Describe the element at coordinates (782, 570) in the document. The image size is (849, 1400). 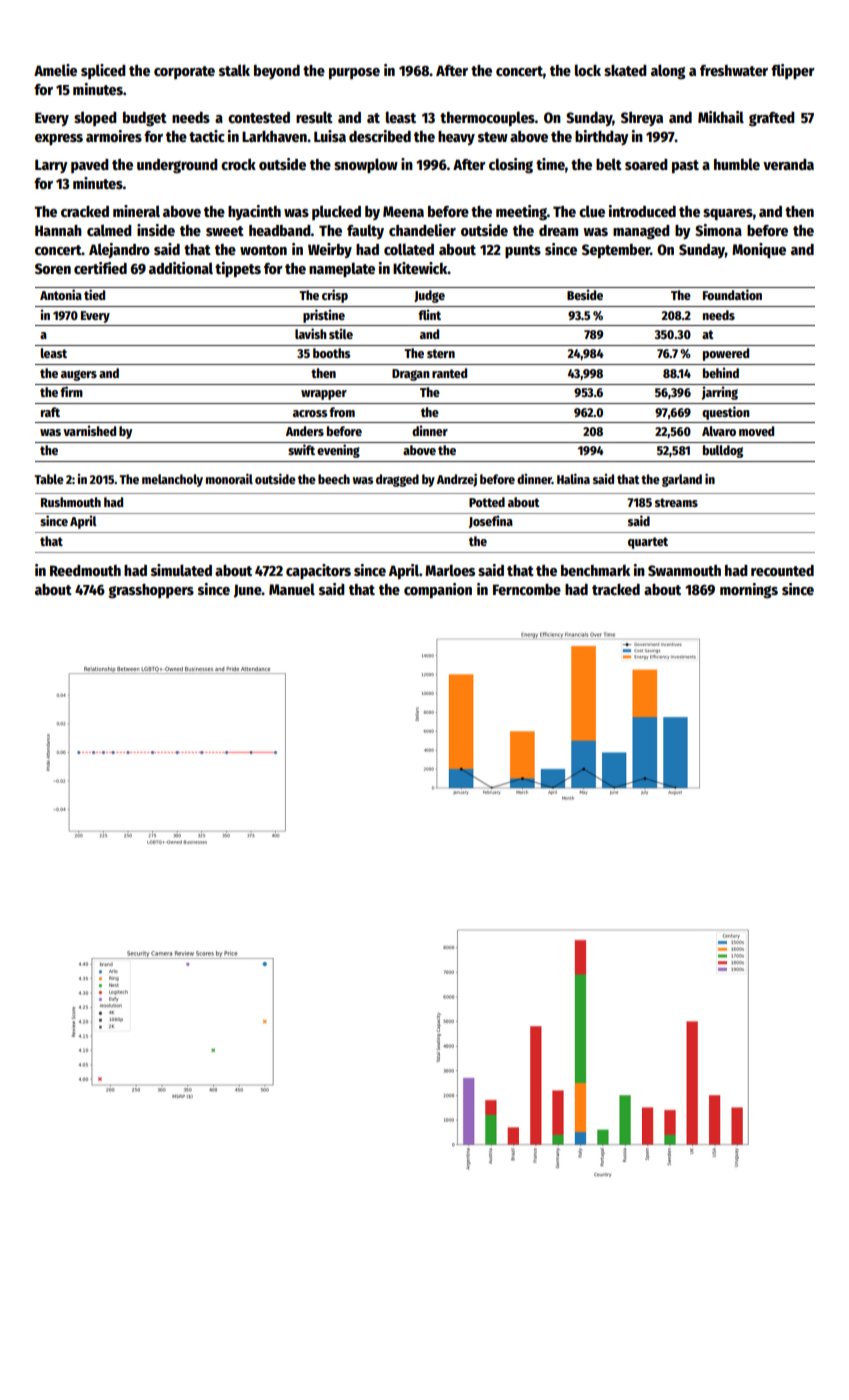
I see `recounted` at that location.
